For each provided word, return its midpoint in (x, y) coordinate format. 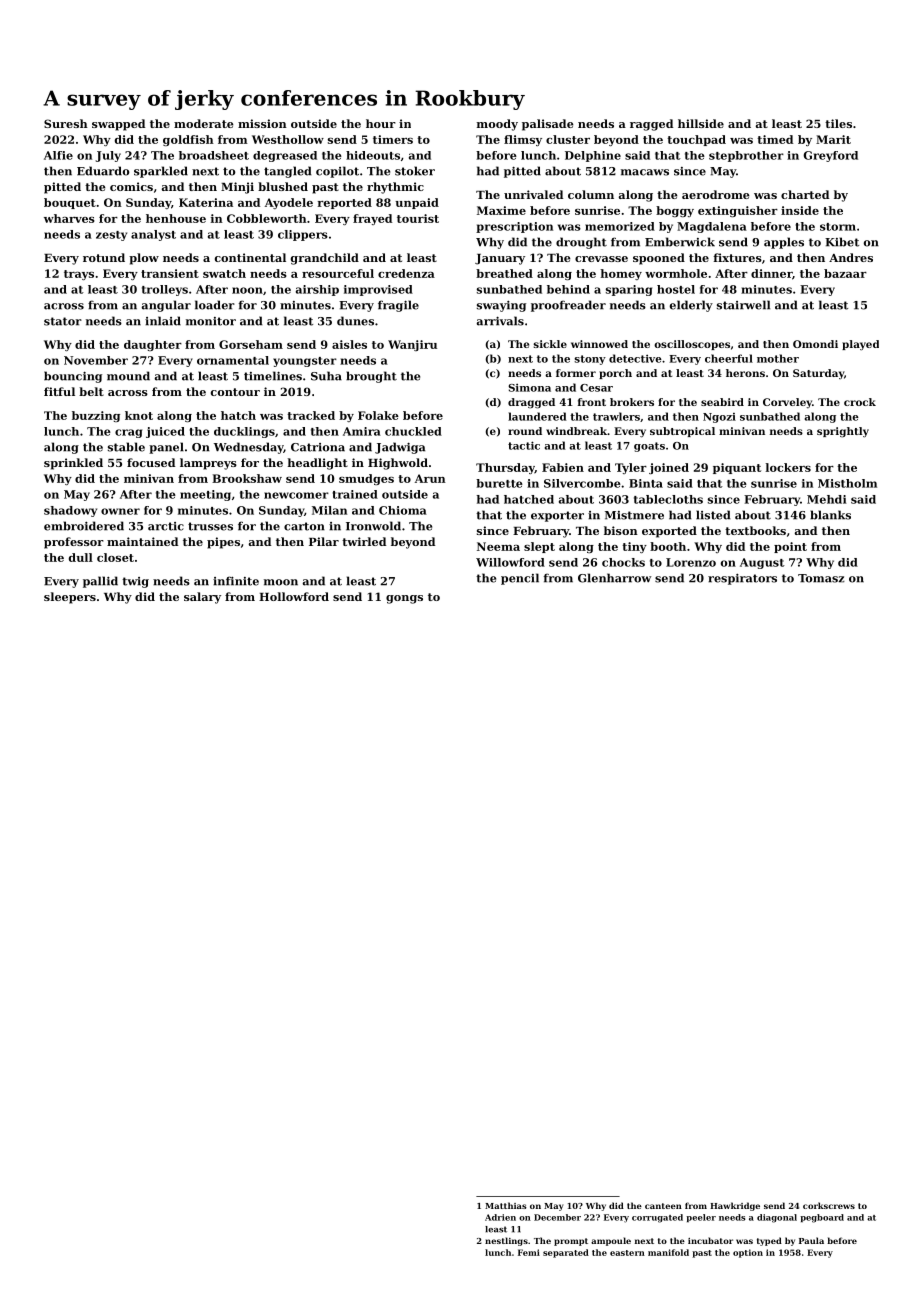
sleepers (70, 598)
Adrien (500, 1217)
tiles (838, 123)
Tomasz (821, 578)
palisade (548, 125)
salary (202, 598)
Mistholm (847, 483)
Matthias (506, 1205)
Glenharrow (614, 578)
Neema (498, 546)
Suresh (66, 123)
